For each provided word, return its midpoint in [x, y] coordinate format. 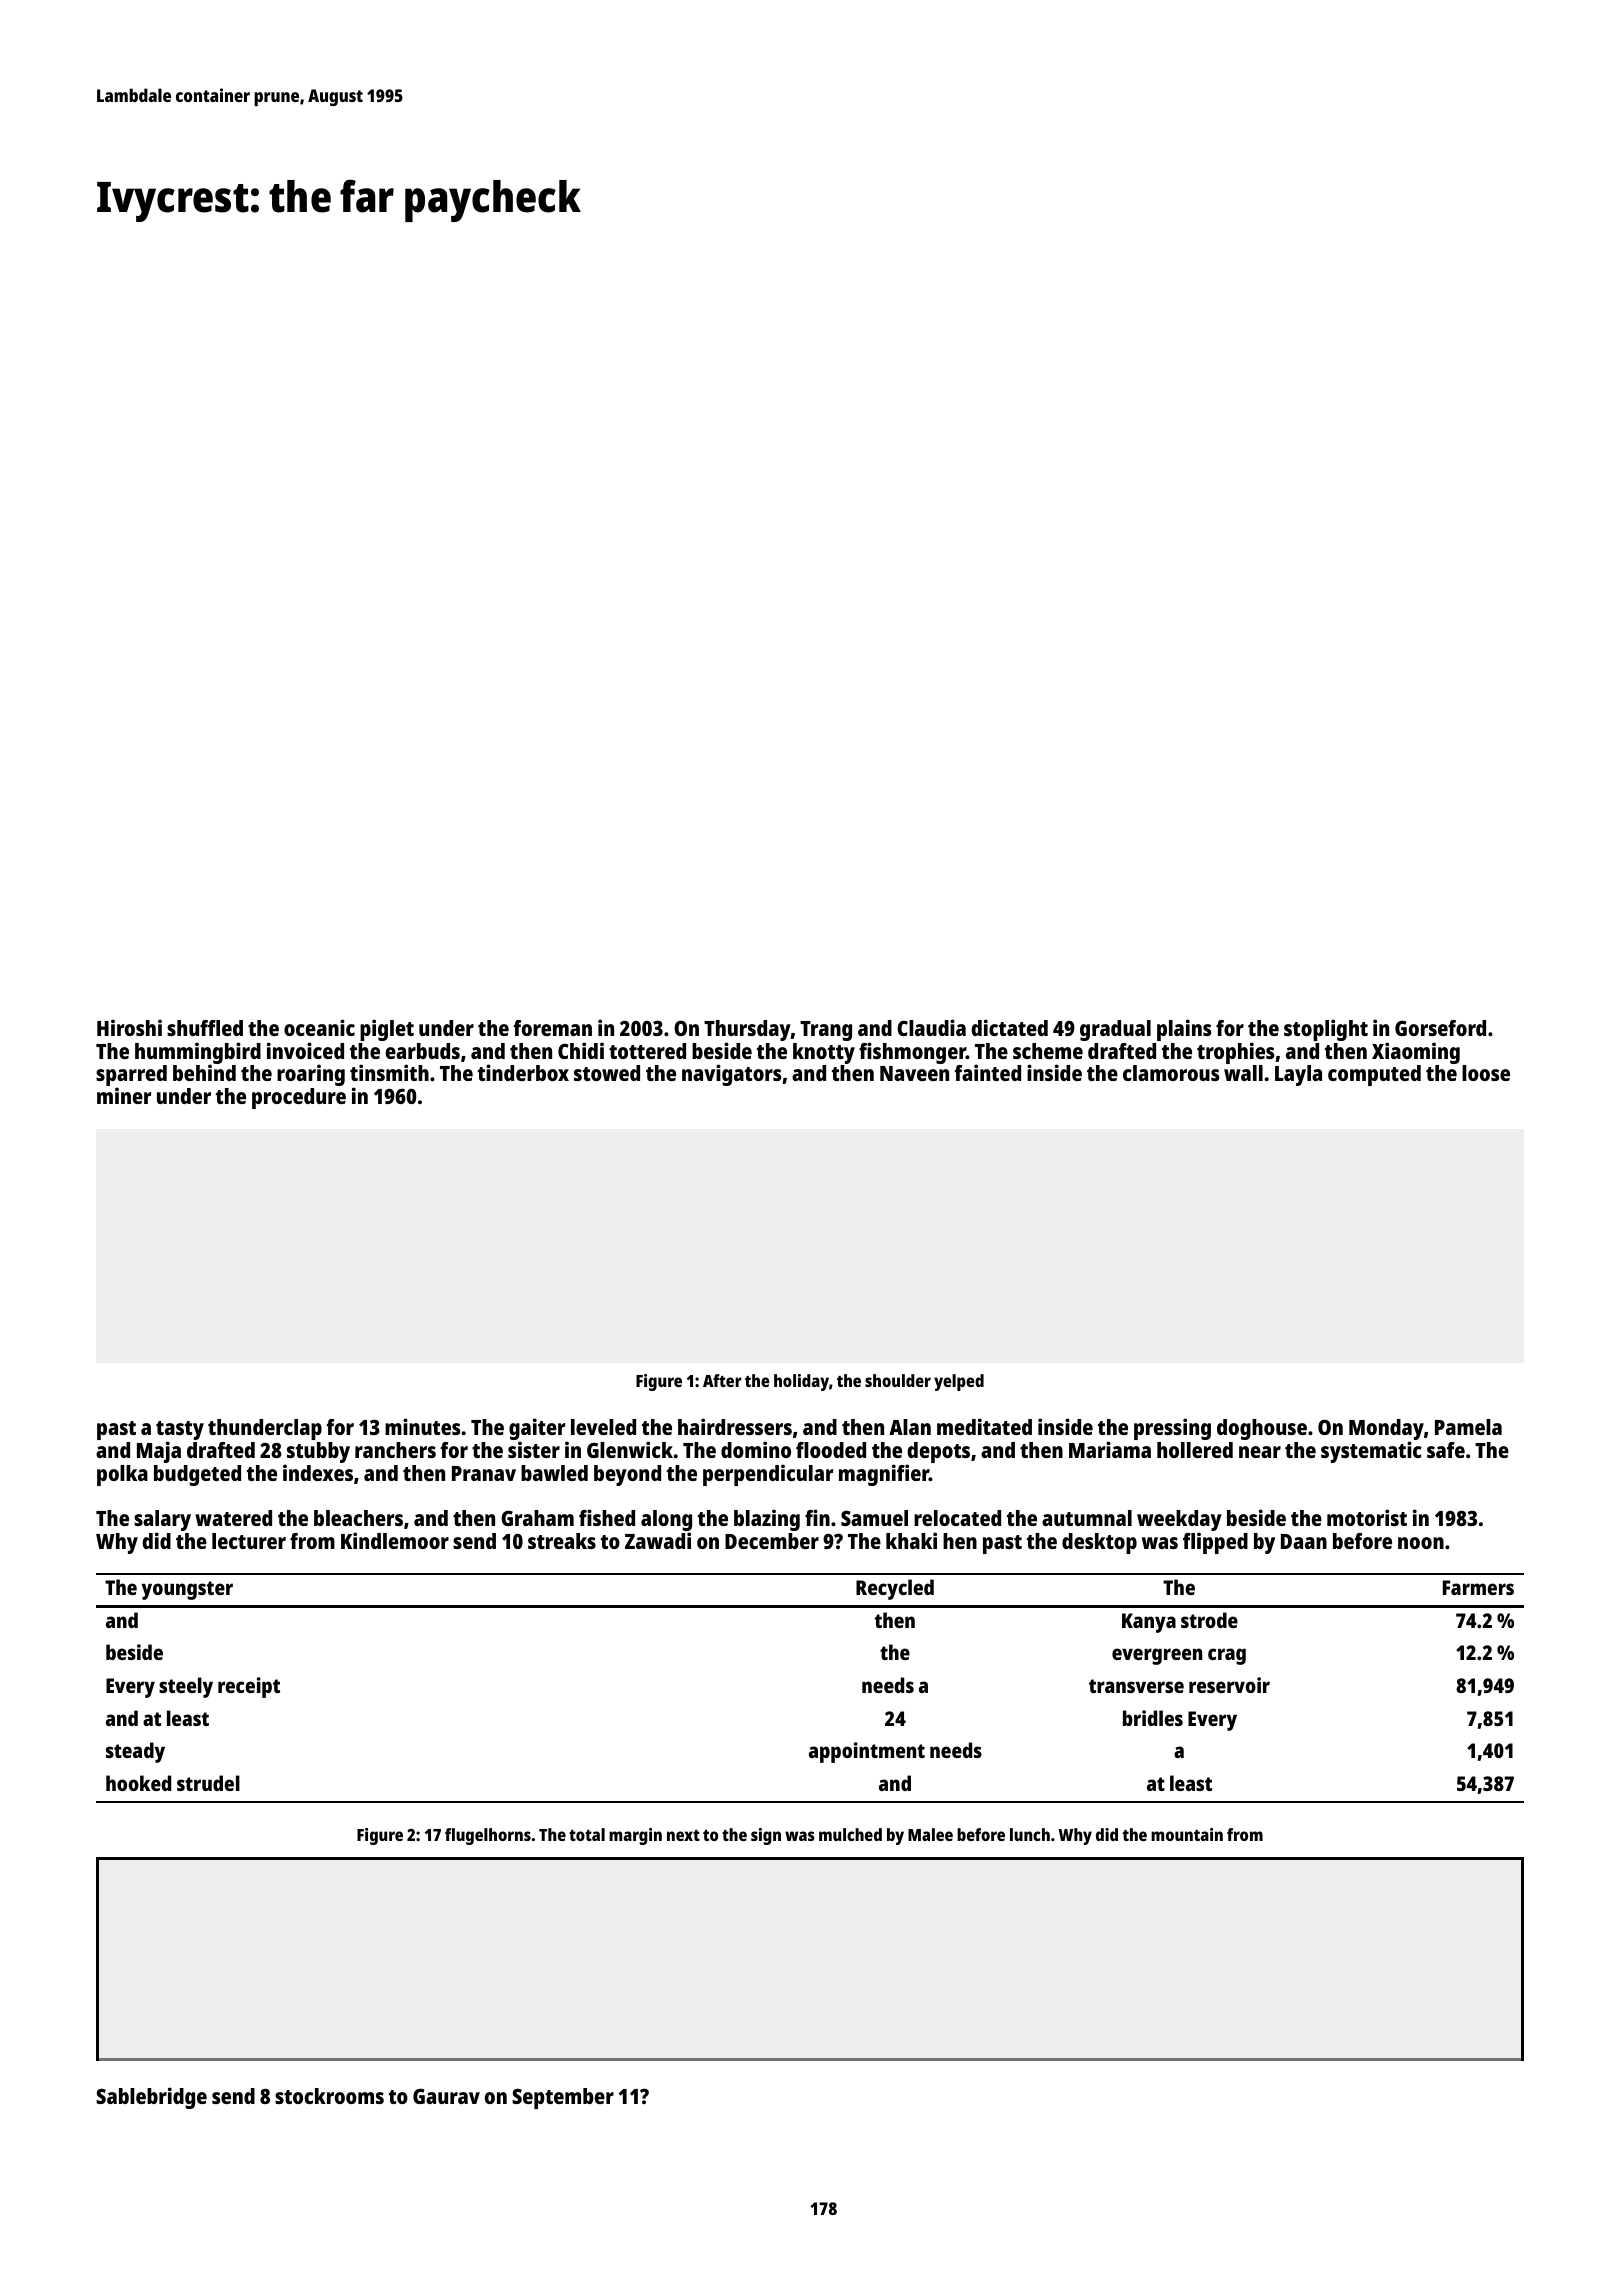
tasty [180, 1430]
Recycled [895, 1589]
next [683, 1835]
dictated [1009, 1027]
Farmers [1478, 1587]
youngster [187, 1590]
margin [635, 1836]
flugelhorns [488, 1836]
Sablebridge [151, 2098]
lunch [1030, 1834]
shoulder [898, 1380]
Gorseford [1440, 1028]
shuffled [205, 1028]
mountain [1187, 1834]
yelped [959, 1382]
